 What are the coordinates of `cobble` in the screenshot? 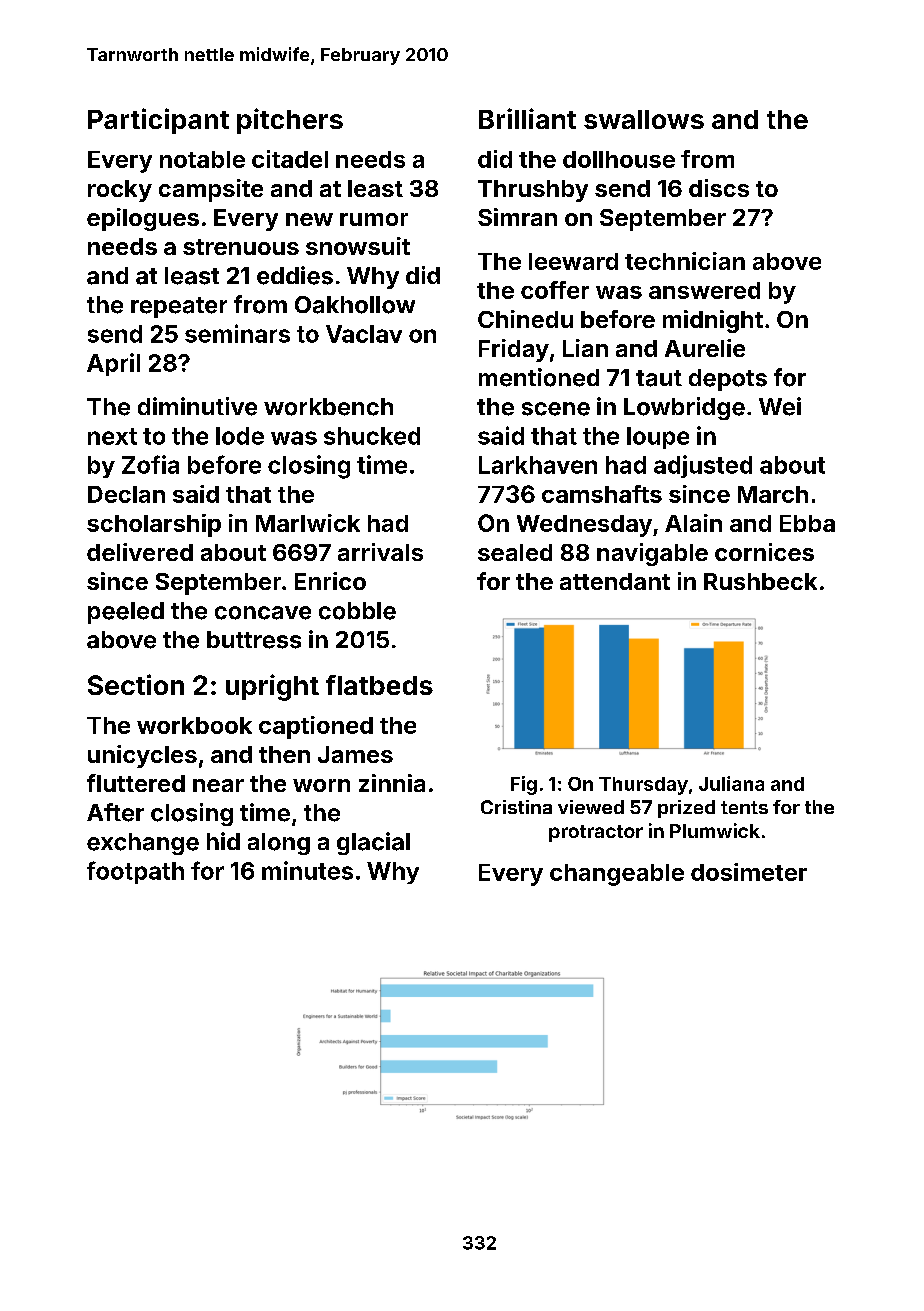 It's located at (357, 611).
